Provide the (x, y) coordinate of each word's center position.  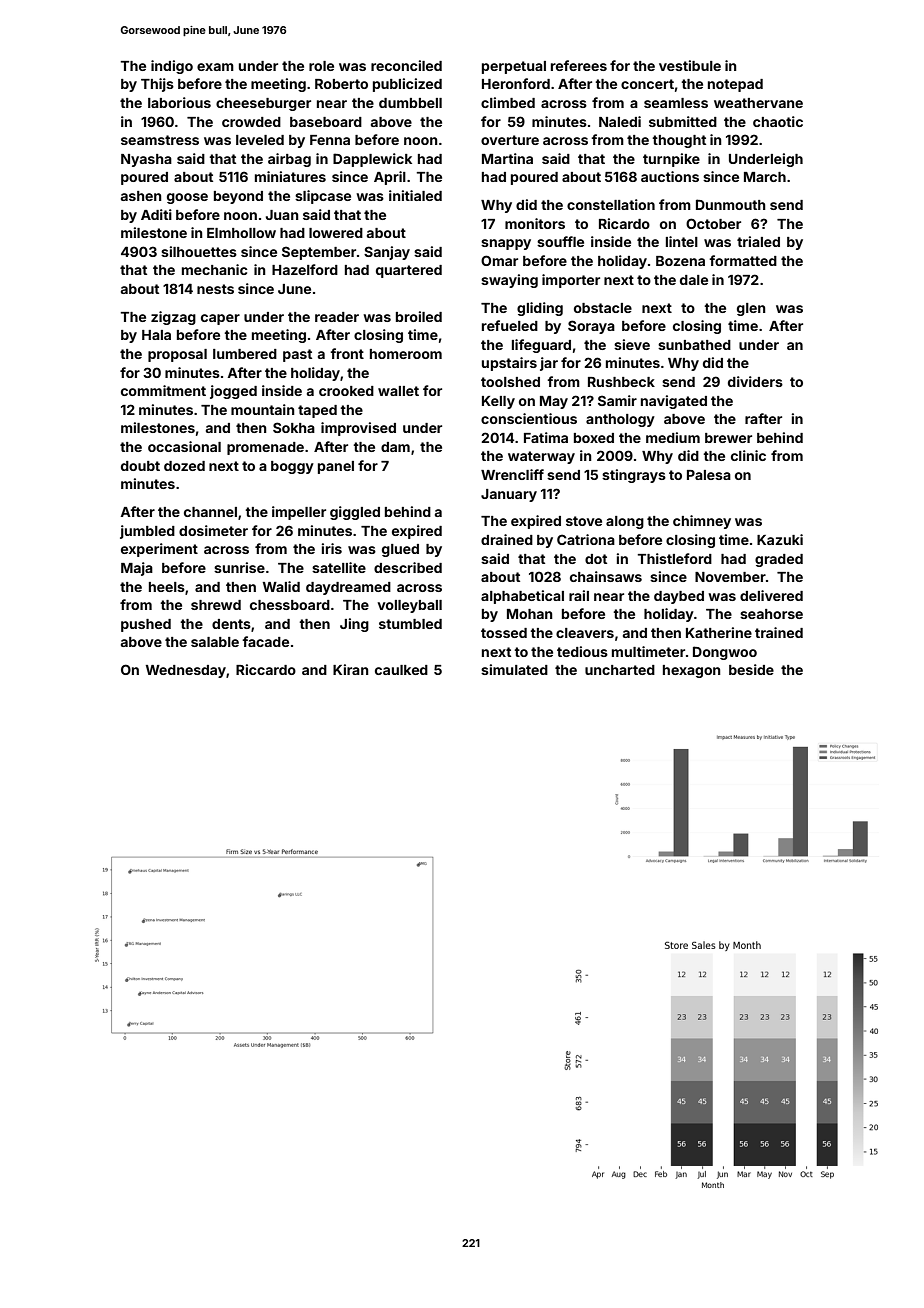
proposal (177, 355)
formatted (743, 260)
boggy (292, 467)
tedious (582, 651)
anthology (620, 420)
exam (215, 67)
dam (395, 447)
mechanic (215, 269)
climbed (508, 102)
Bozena (680, 261)
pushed (146, 625)
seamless (676, 103)
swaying (509, 281)
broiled (419, 316)
